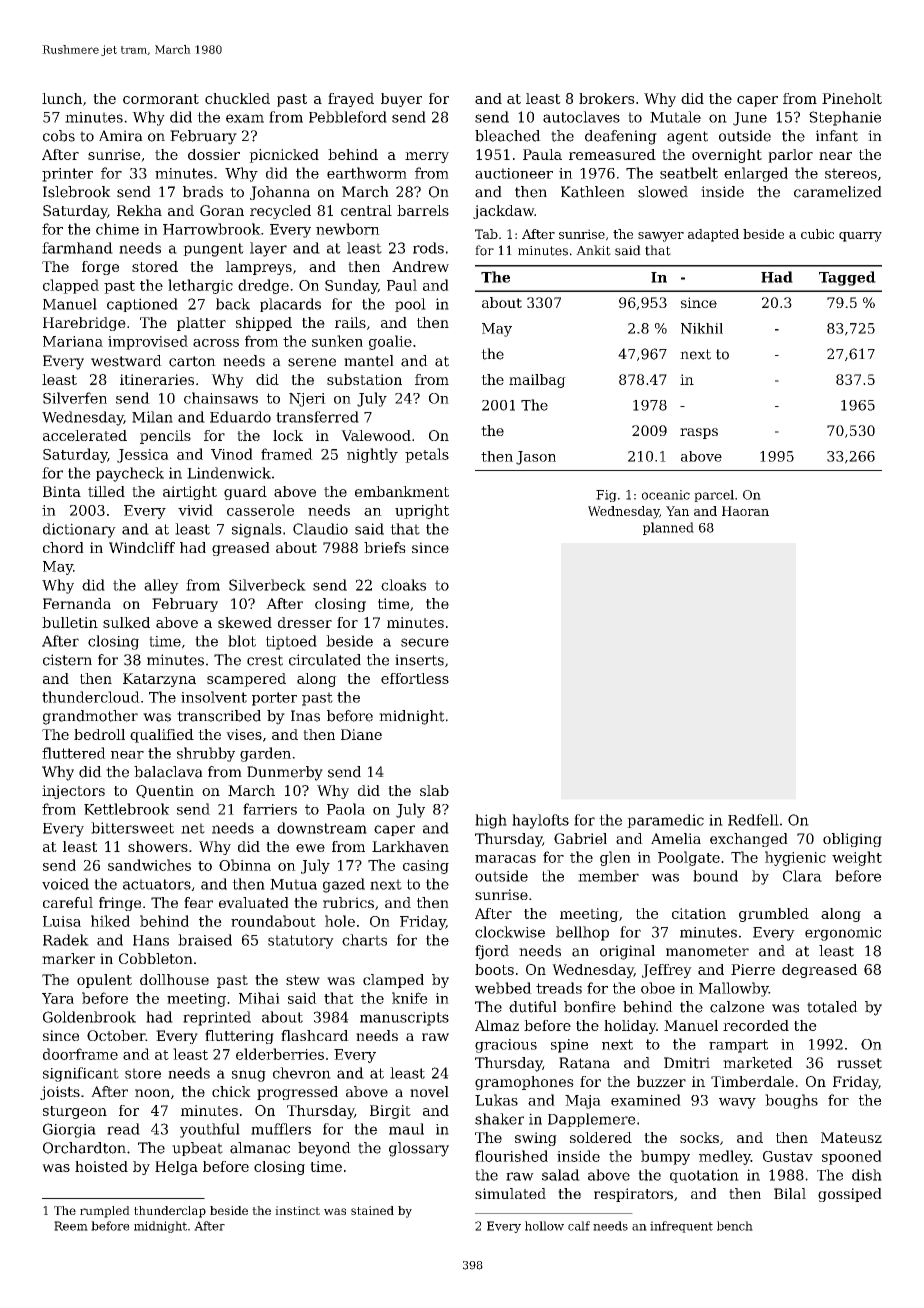  Describe the element at coordinates (425, 642) in the screenshot. I see `secure` at that location.
